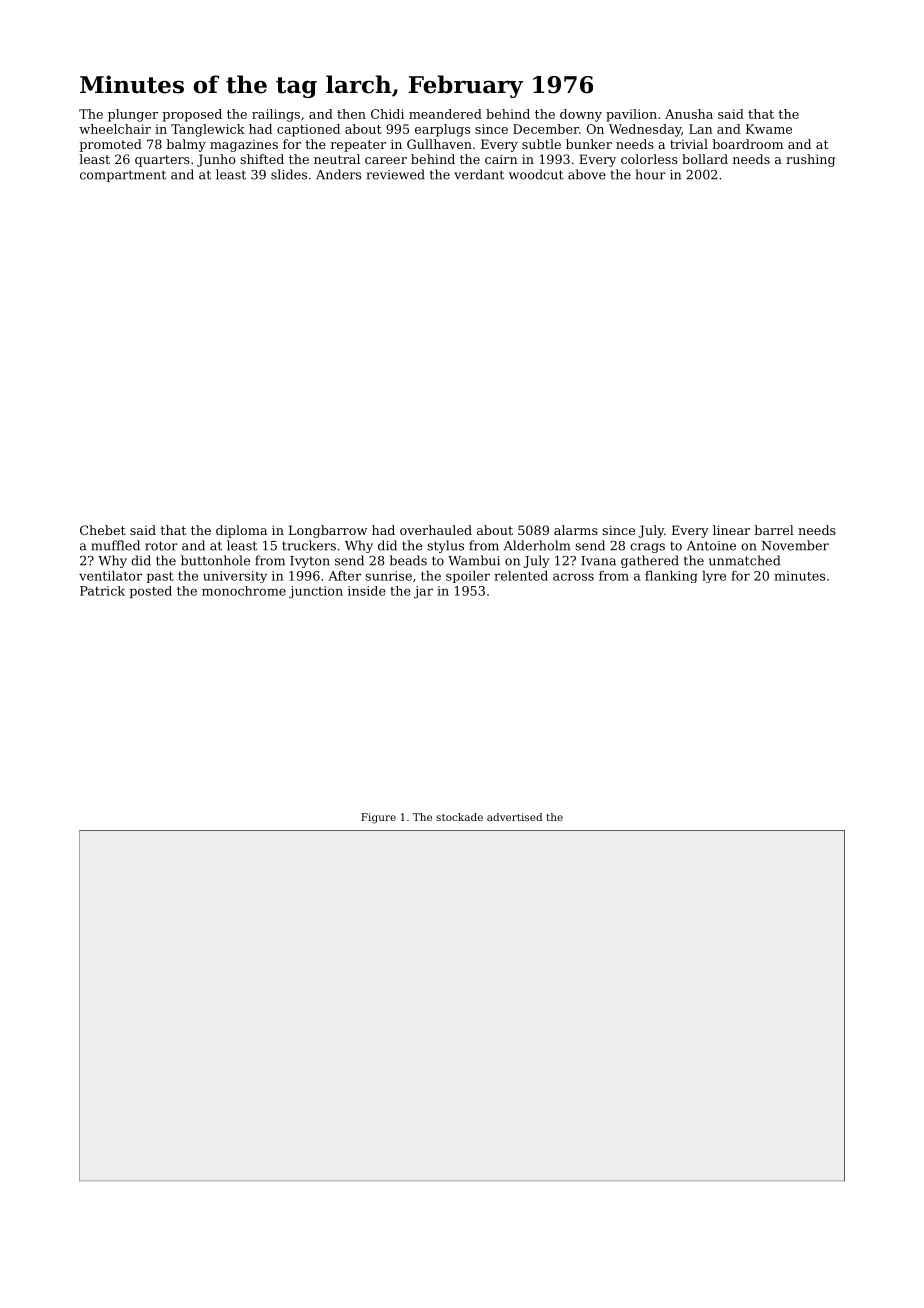 This screenshot has height=1308, width=924. Describe the element at coordinates (123, 176) in the screenshot. I see `compartment` at that location.
